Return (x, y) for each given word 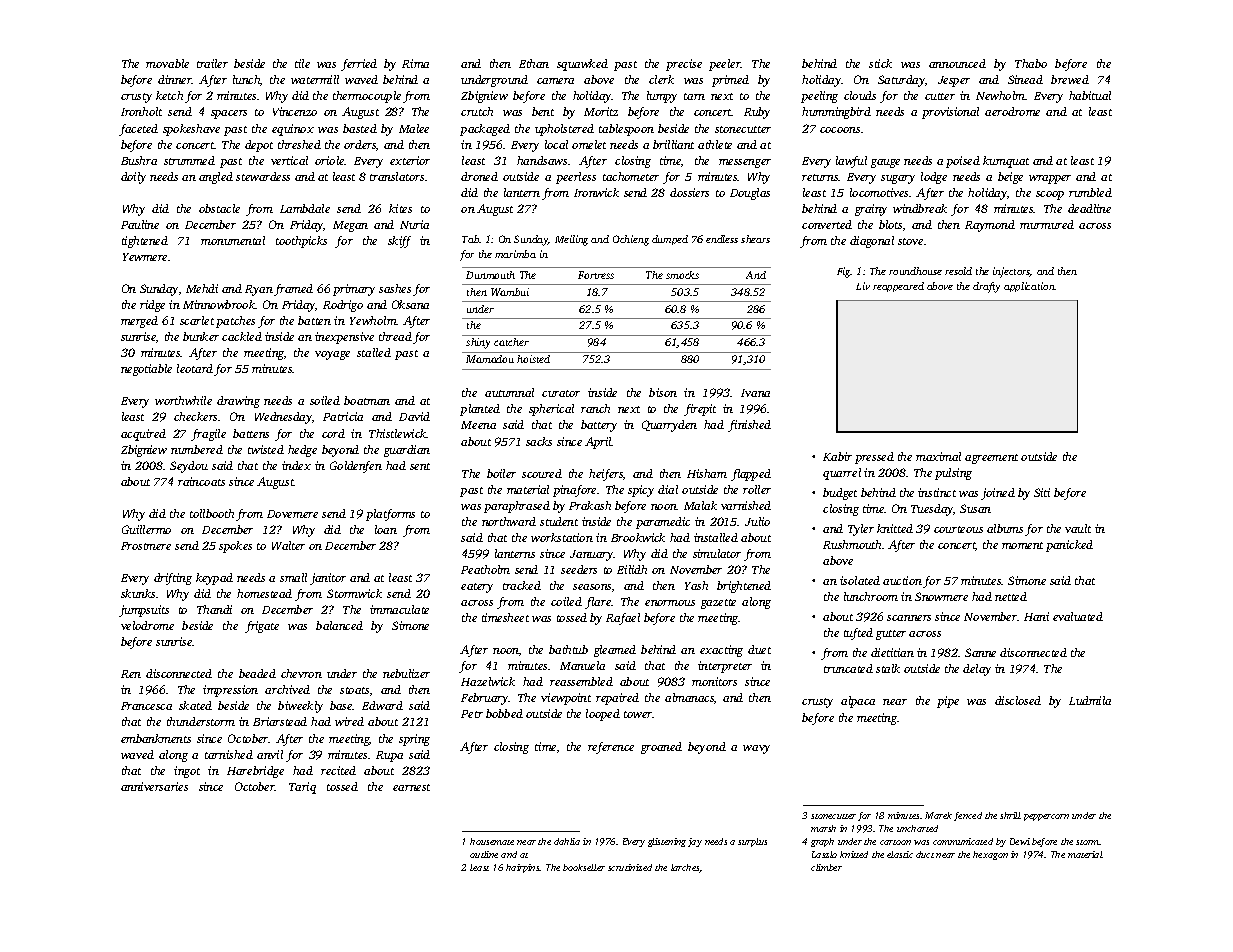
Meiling (571, 240)
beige (1010, 178)
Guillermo (146, 529)
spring (414, 740)
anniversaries (154, 786)
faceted (138, 130)
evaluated (1078, 616)
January (592, 555)
